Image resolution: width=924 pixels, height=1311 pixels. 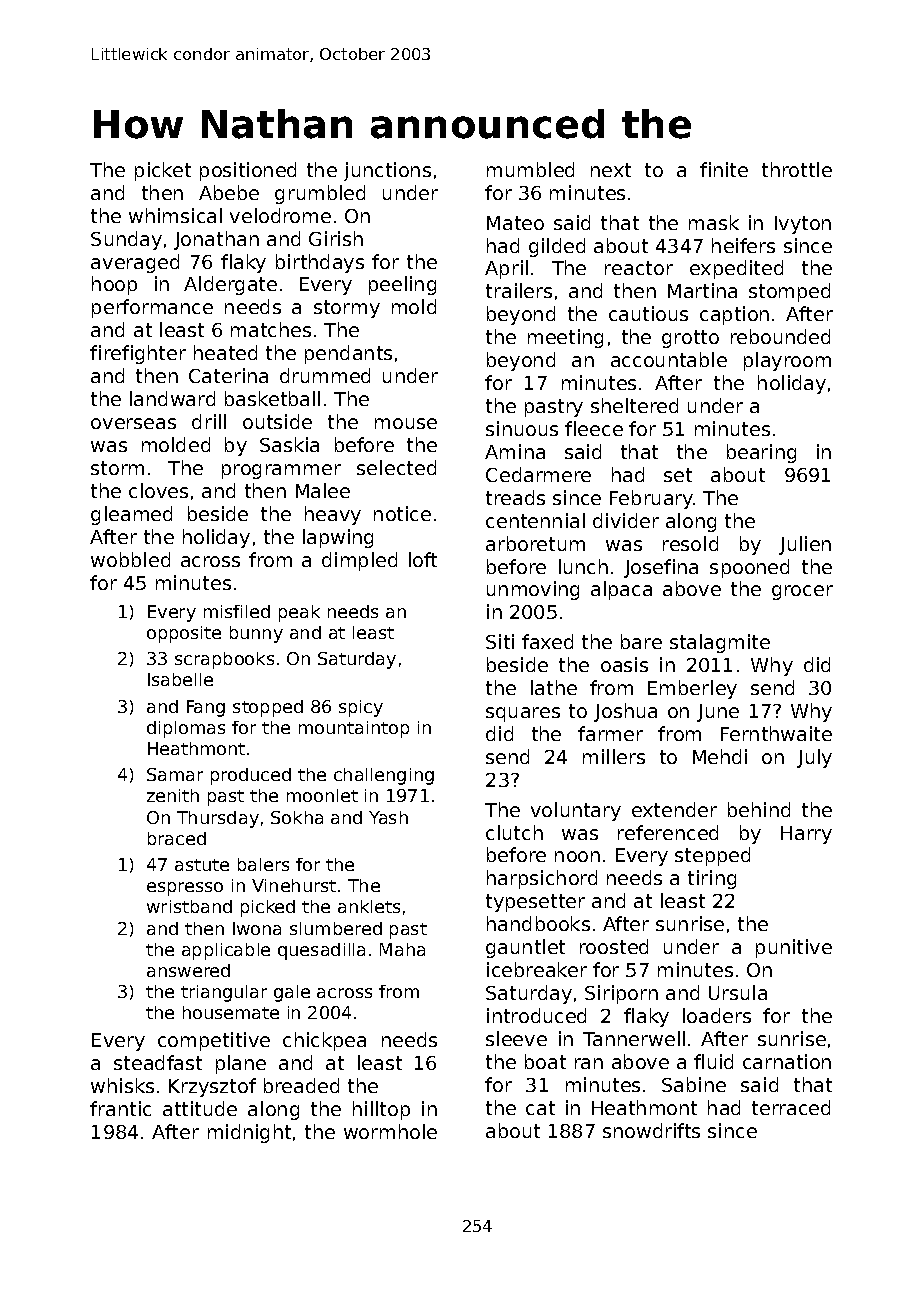 I want to click on bearing, so click(x=761, y=453).
